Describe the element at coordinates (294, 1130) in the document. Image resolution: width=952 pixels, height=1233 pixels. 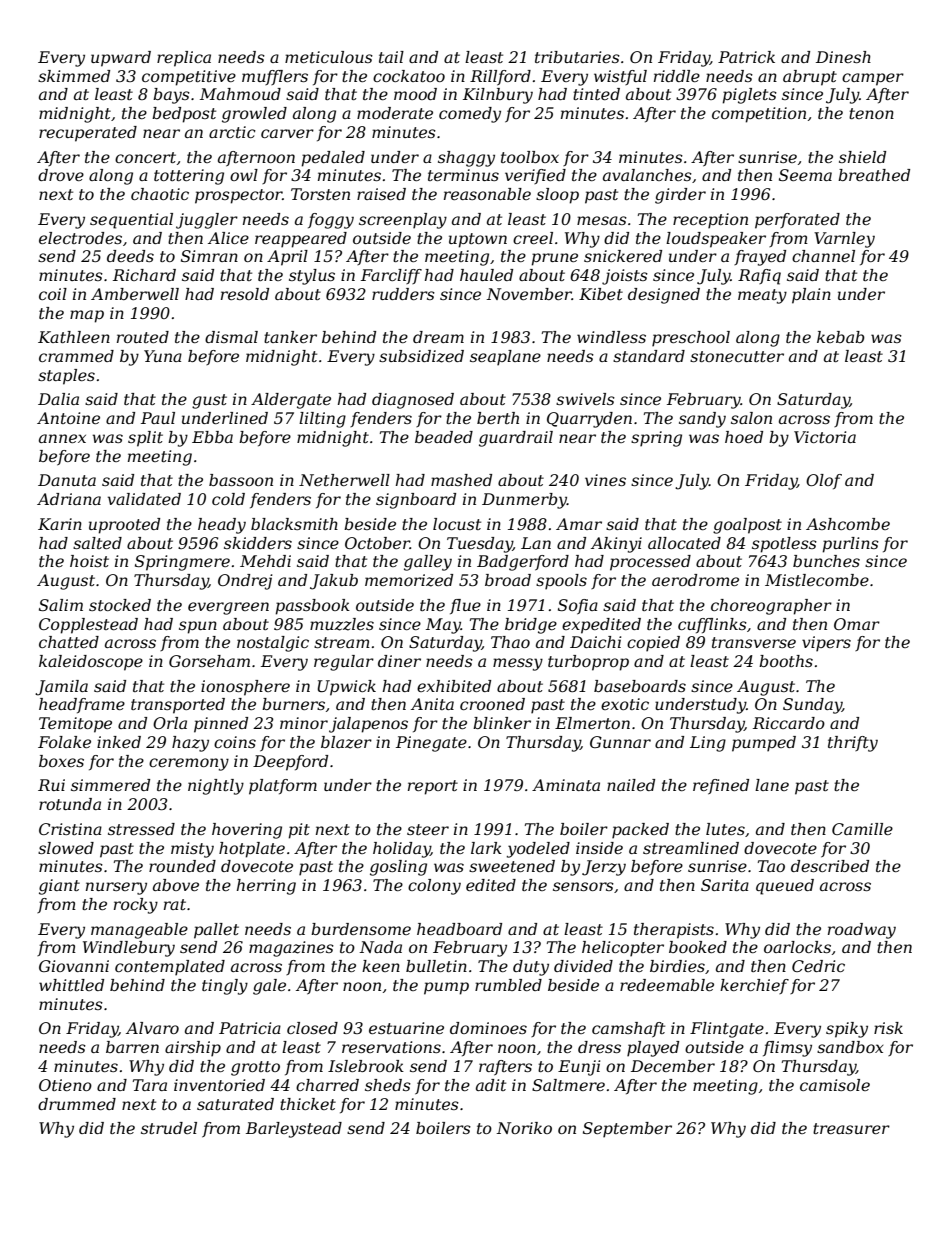
I see `Barleystead` at that location.
